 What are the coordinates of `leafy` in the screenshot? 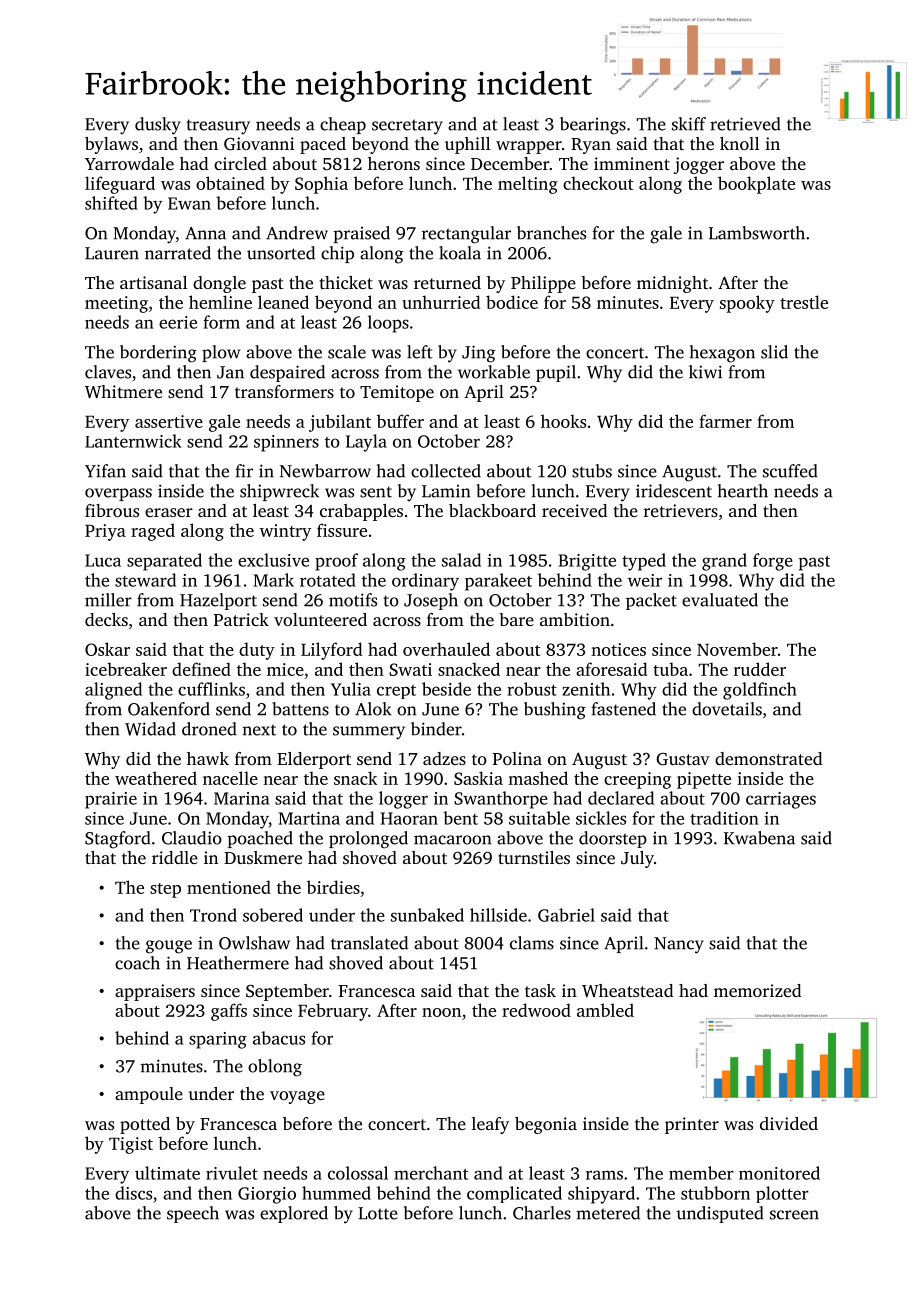 It's located at (490, 1125).
